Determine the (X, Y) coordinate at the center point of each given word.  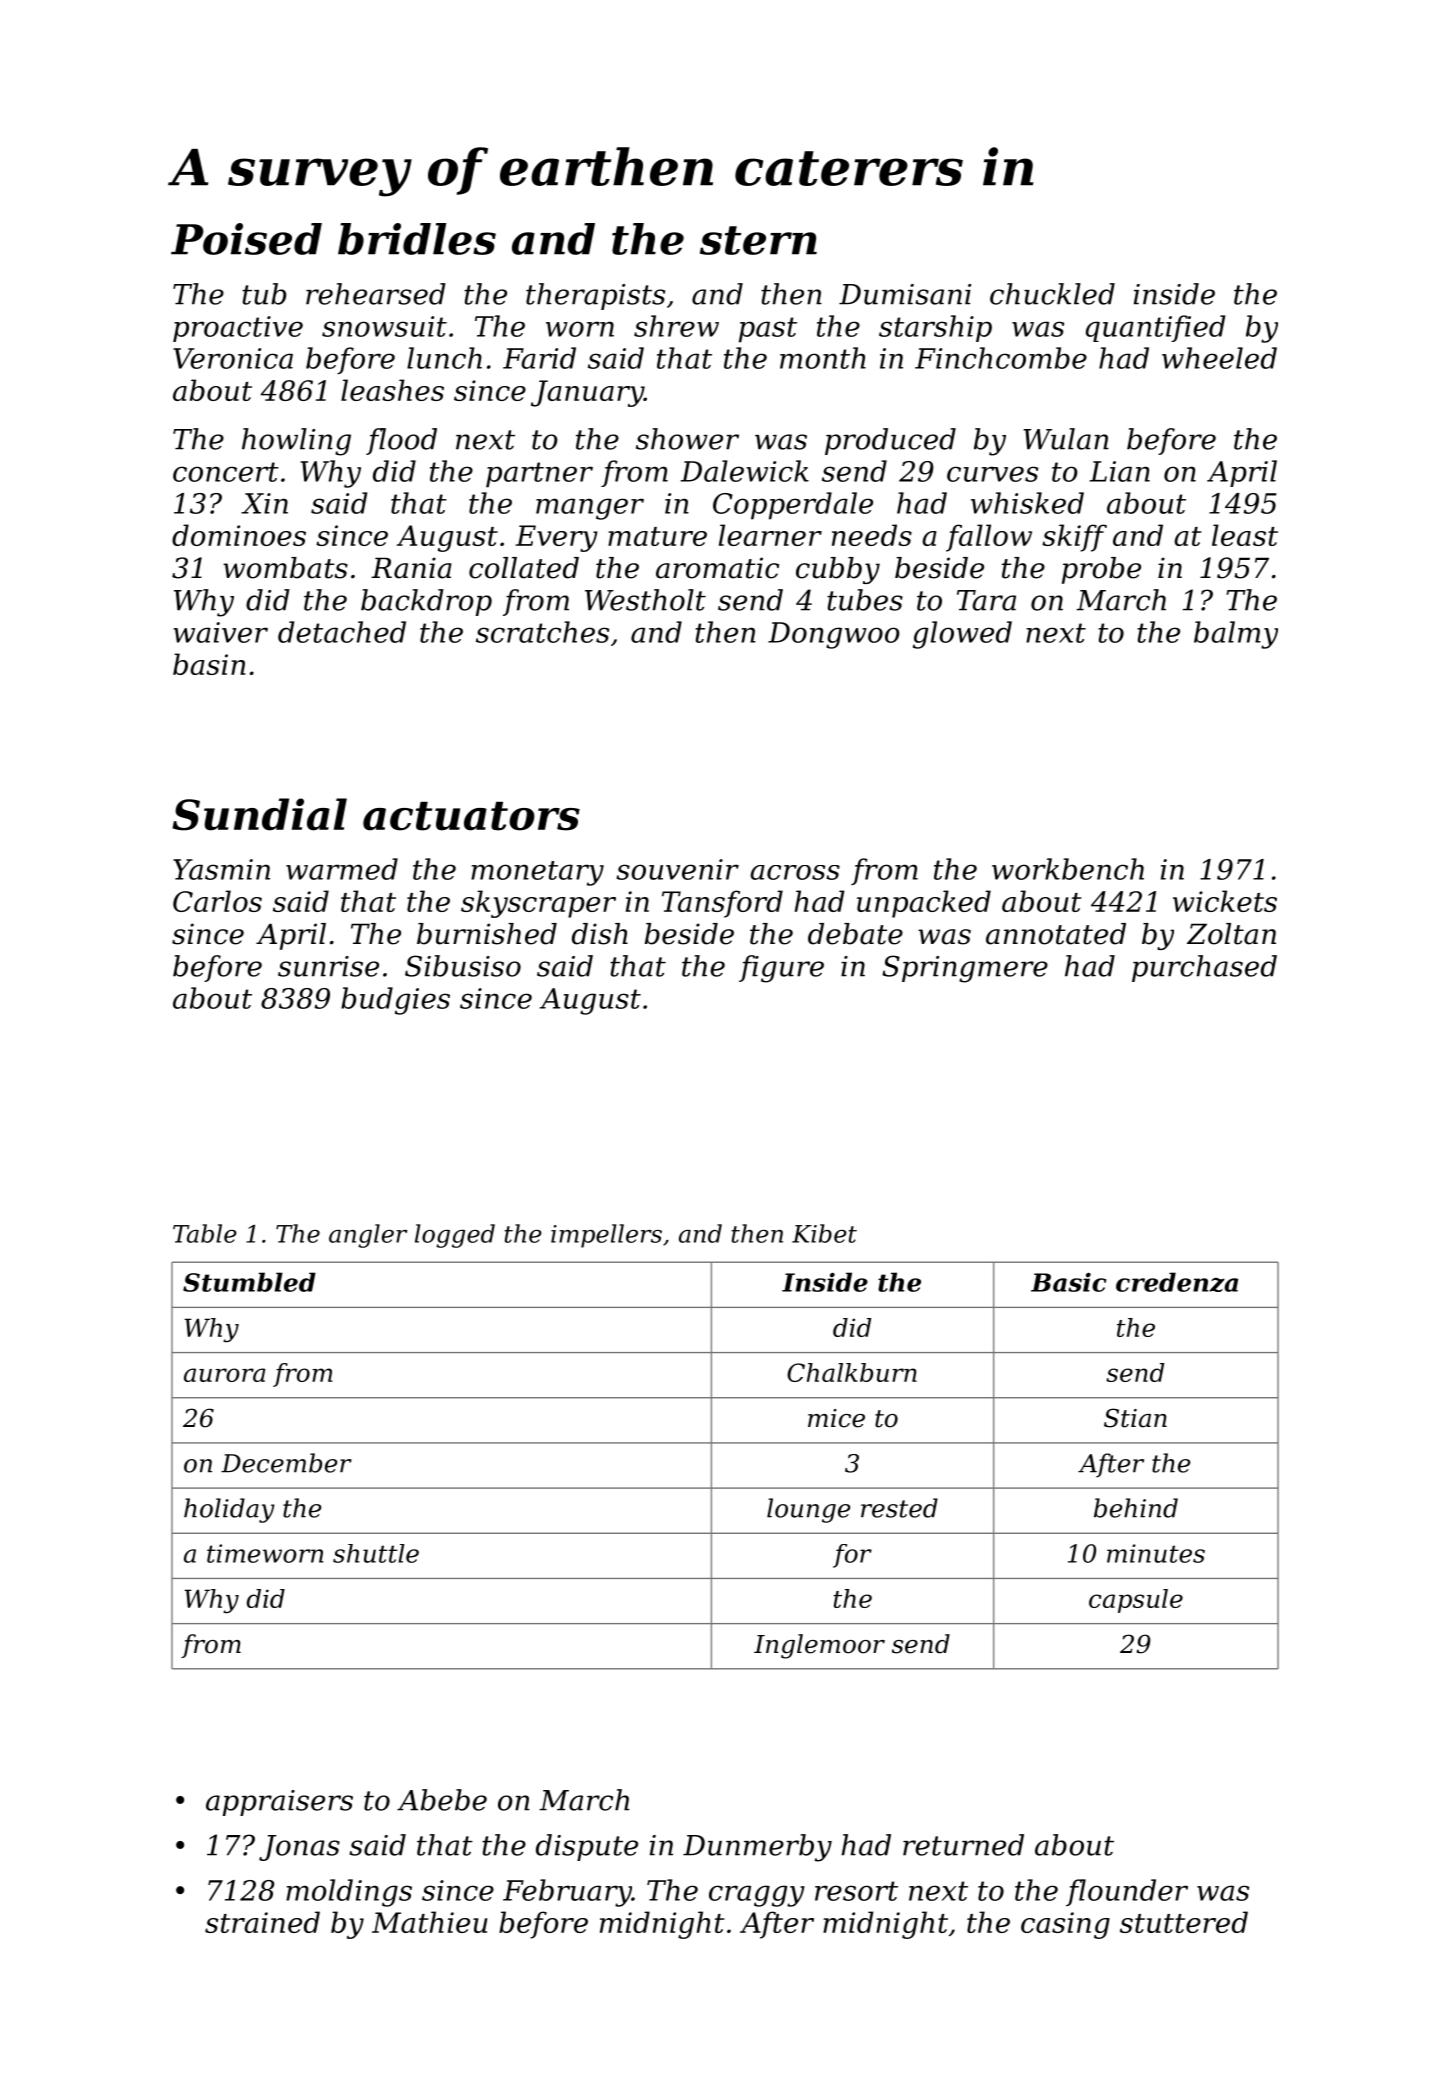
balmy (1236, 635)
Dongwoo (834, 635)
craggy (757, 1896)
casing (1065, 1925)
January (587, 393)
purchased (1204, 968)
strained (262, 1922)
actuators (471, 816)
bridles (417, 239)
